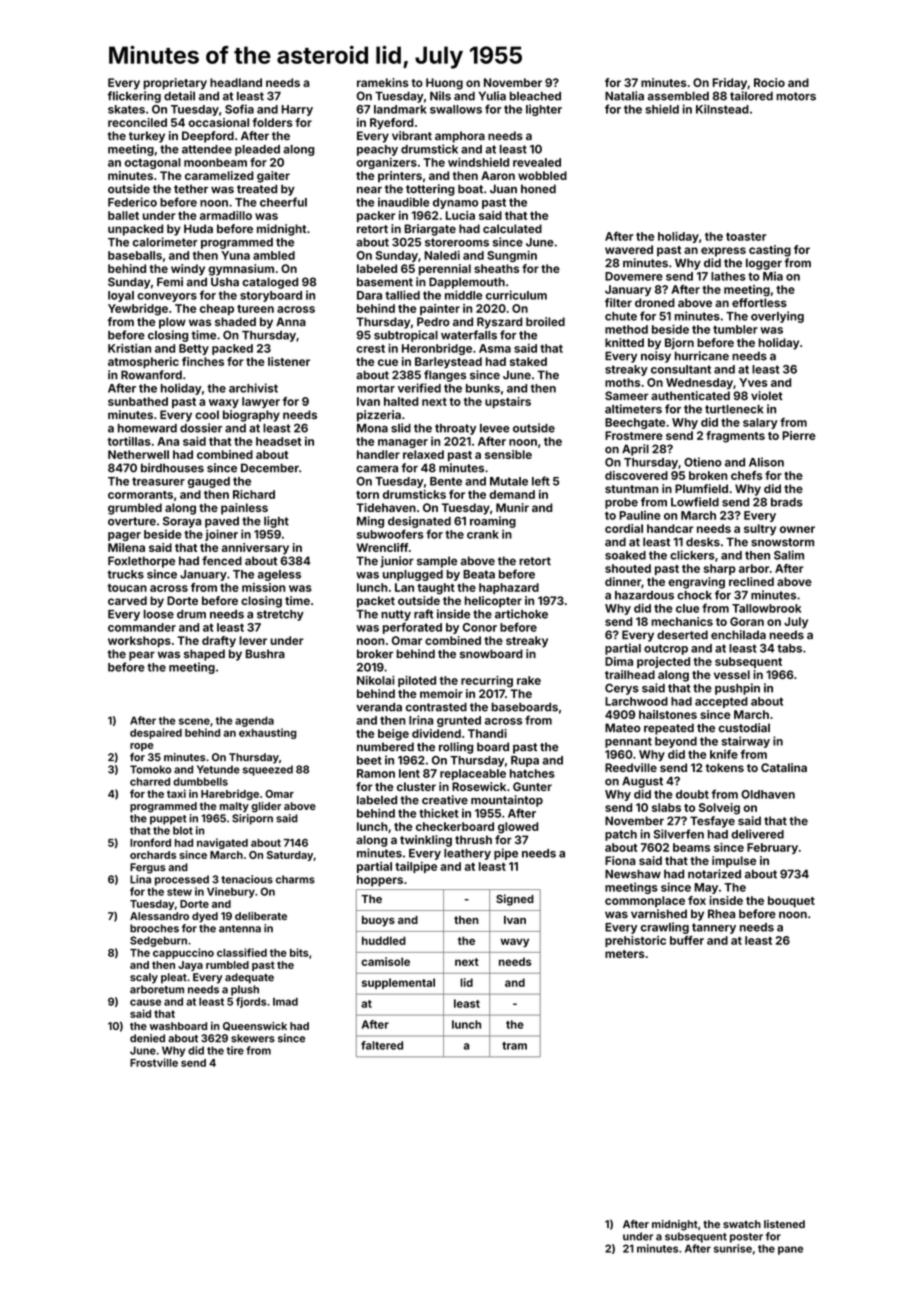  Describe the element at coordinates (382, 1045) in the image. I see `faltered` at that location.
